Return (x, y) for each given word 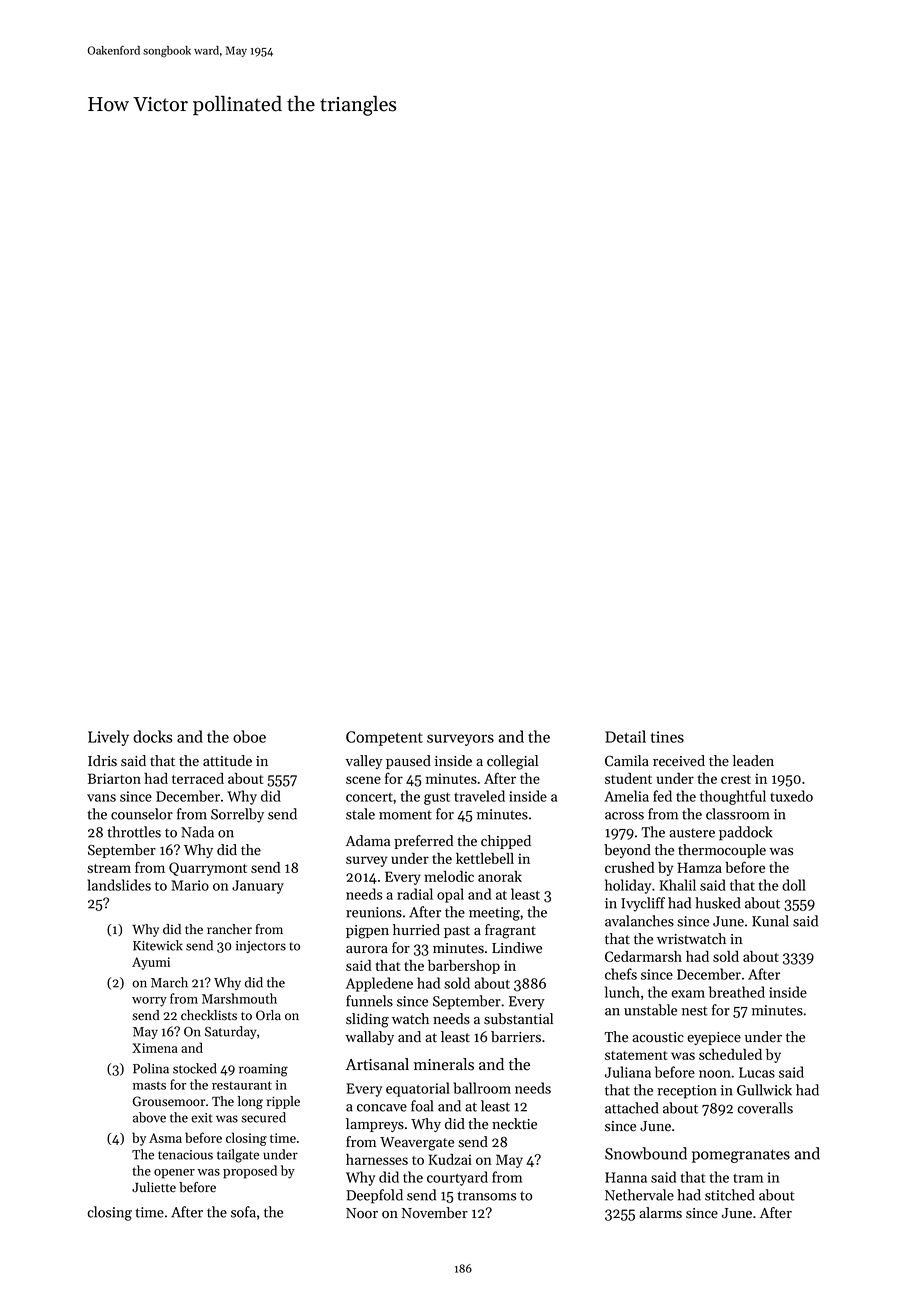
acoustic (658, 1037)
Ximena (155, 1048)
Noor (362, 1213)
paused (408, 762)
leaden (753, 761)
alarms (660, 1213)
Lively (108, 738)
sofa (243, 1212)
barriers (516, 1037)
